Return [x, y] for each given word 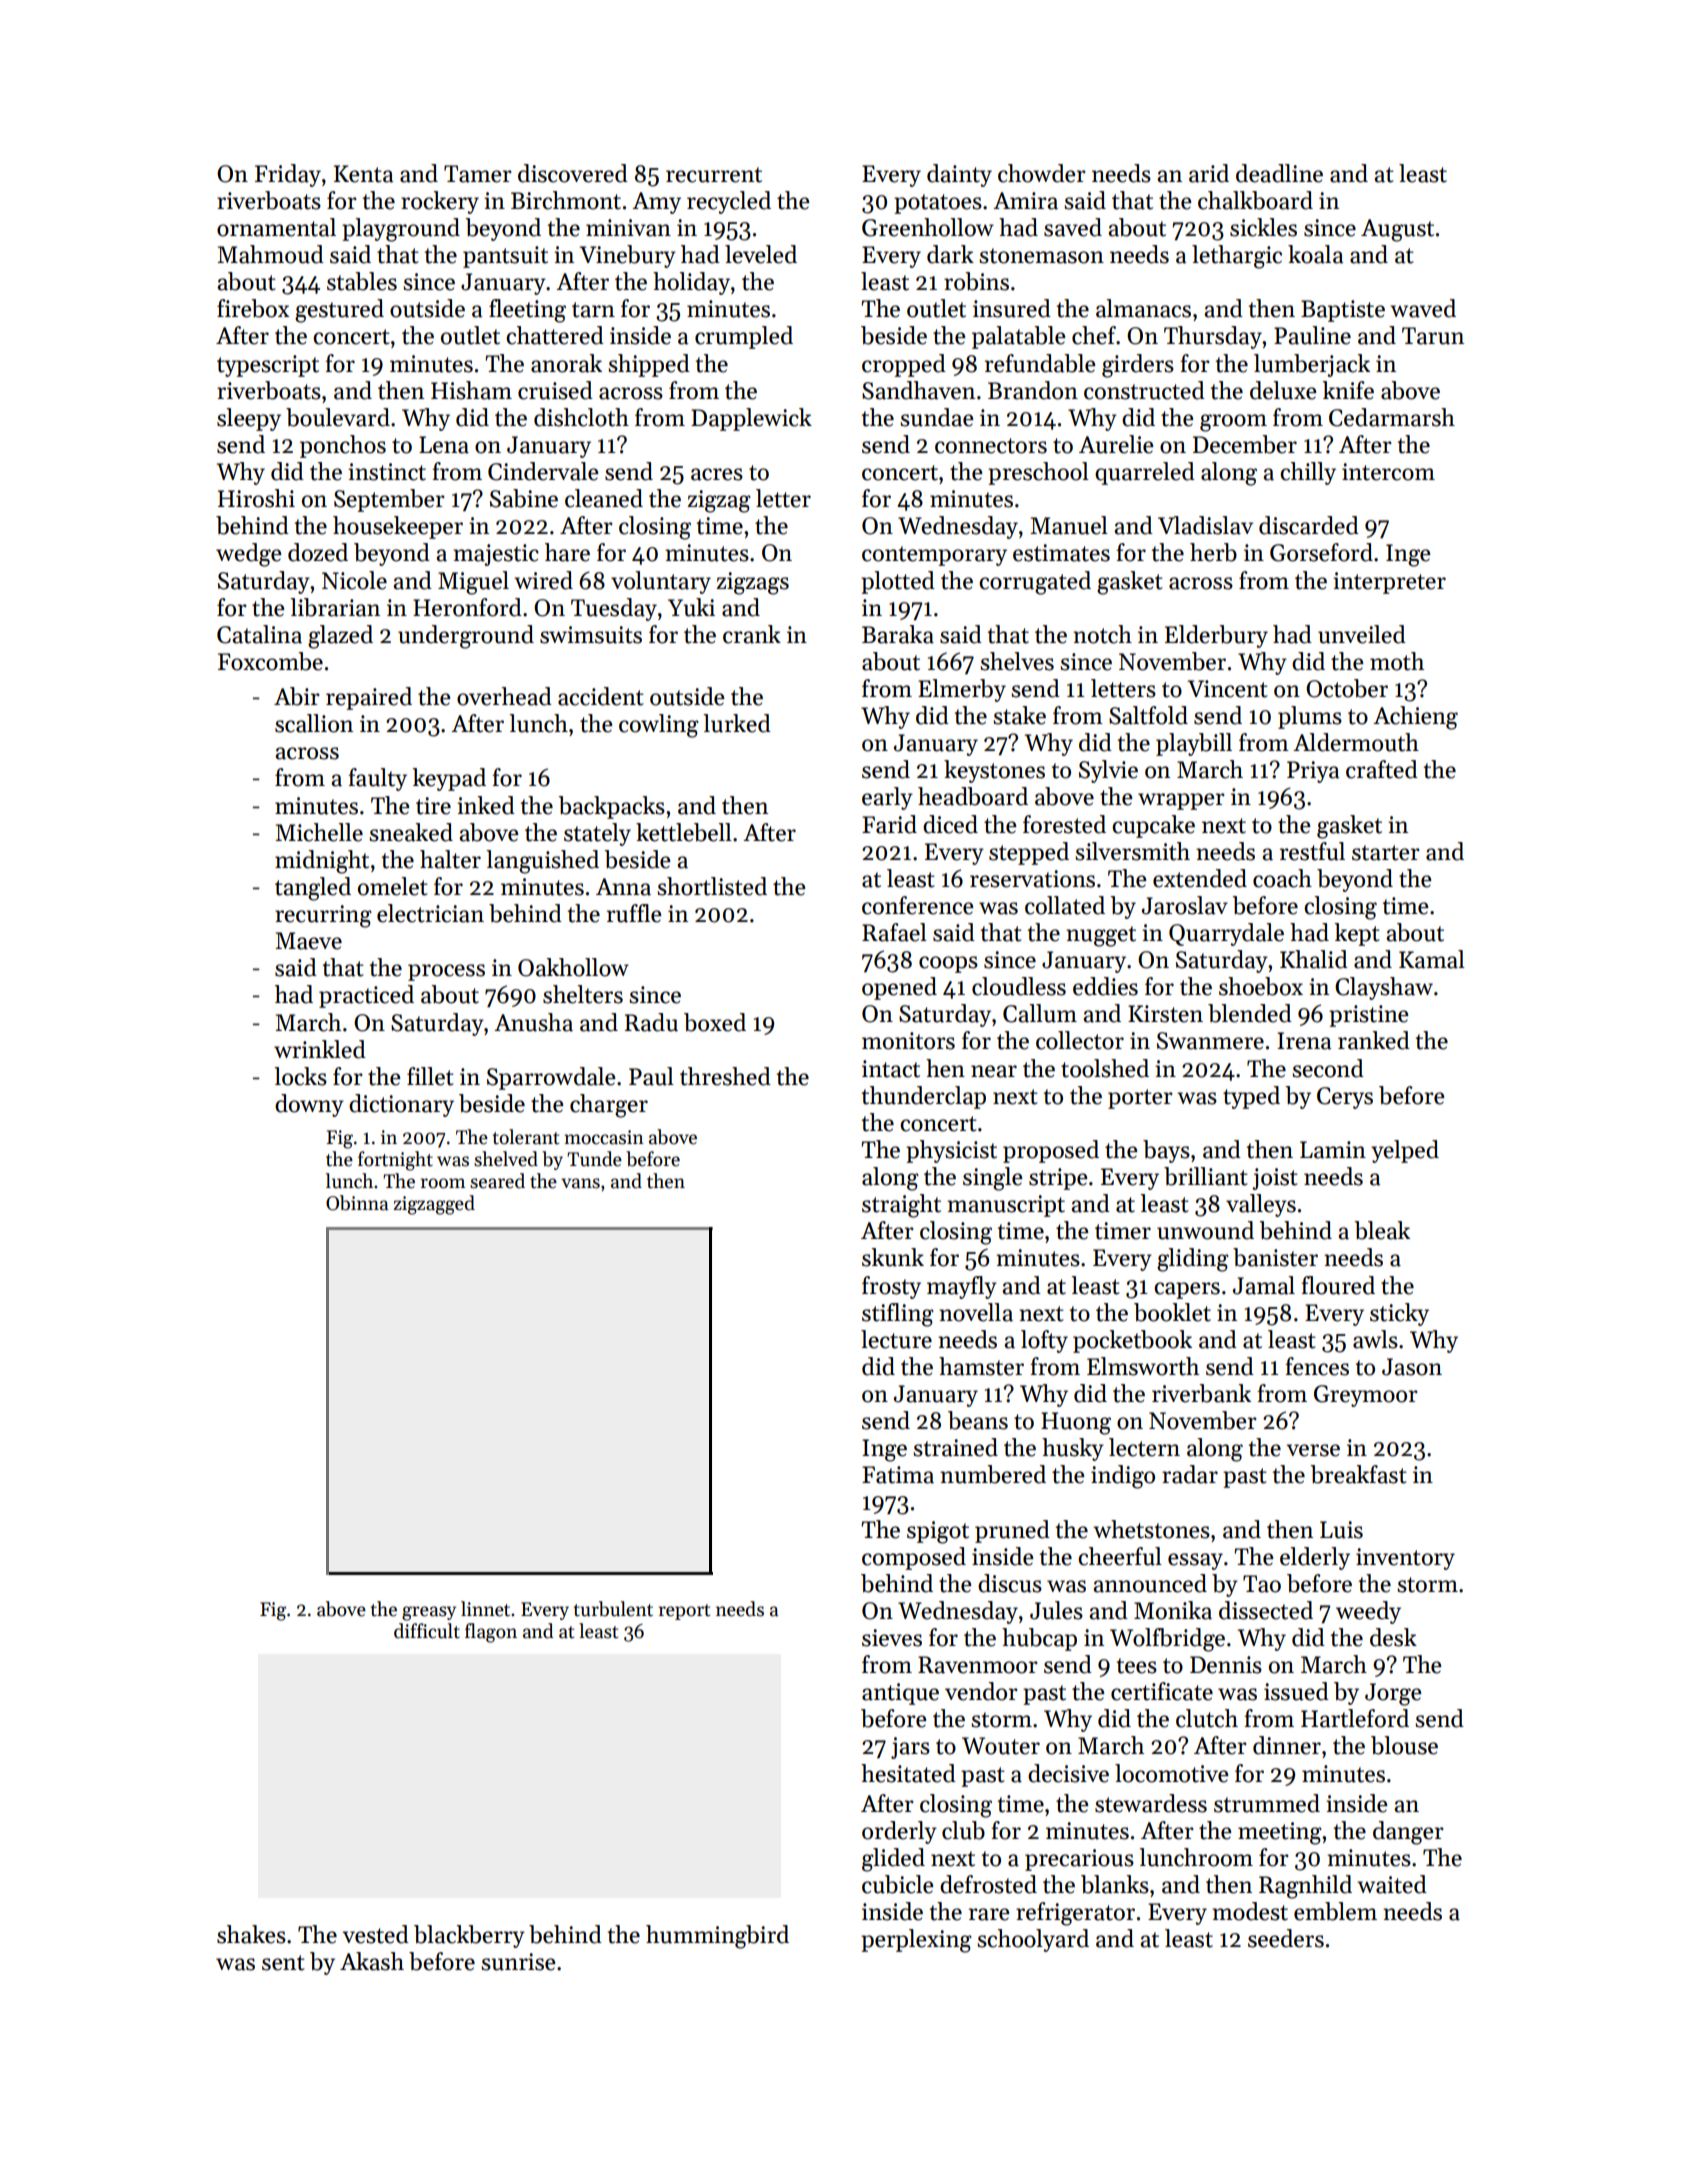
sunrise [518, 1962]
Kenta [364, 174]
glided [893, 1860]
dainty [959, 175]
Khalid [1314, 959]
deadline [1279, 173]
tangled [313, 889]
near [994, 1071]
